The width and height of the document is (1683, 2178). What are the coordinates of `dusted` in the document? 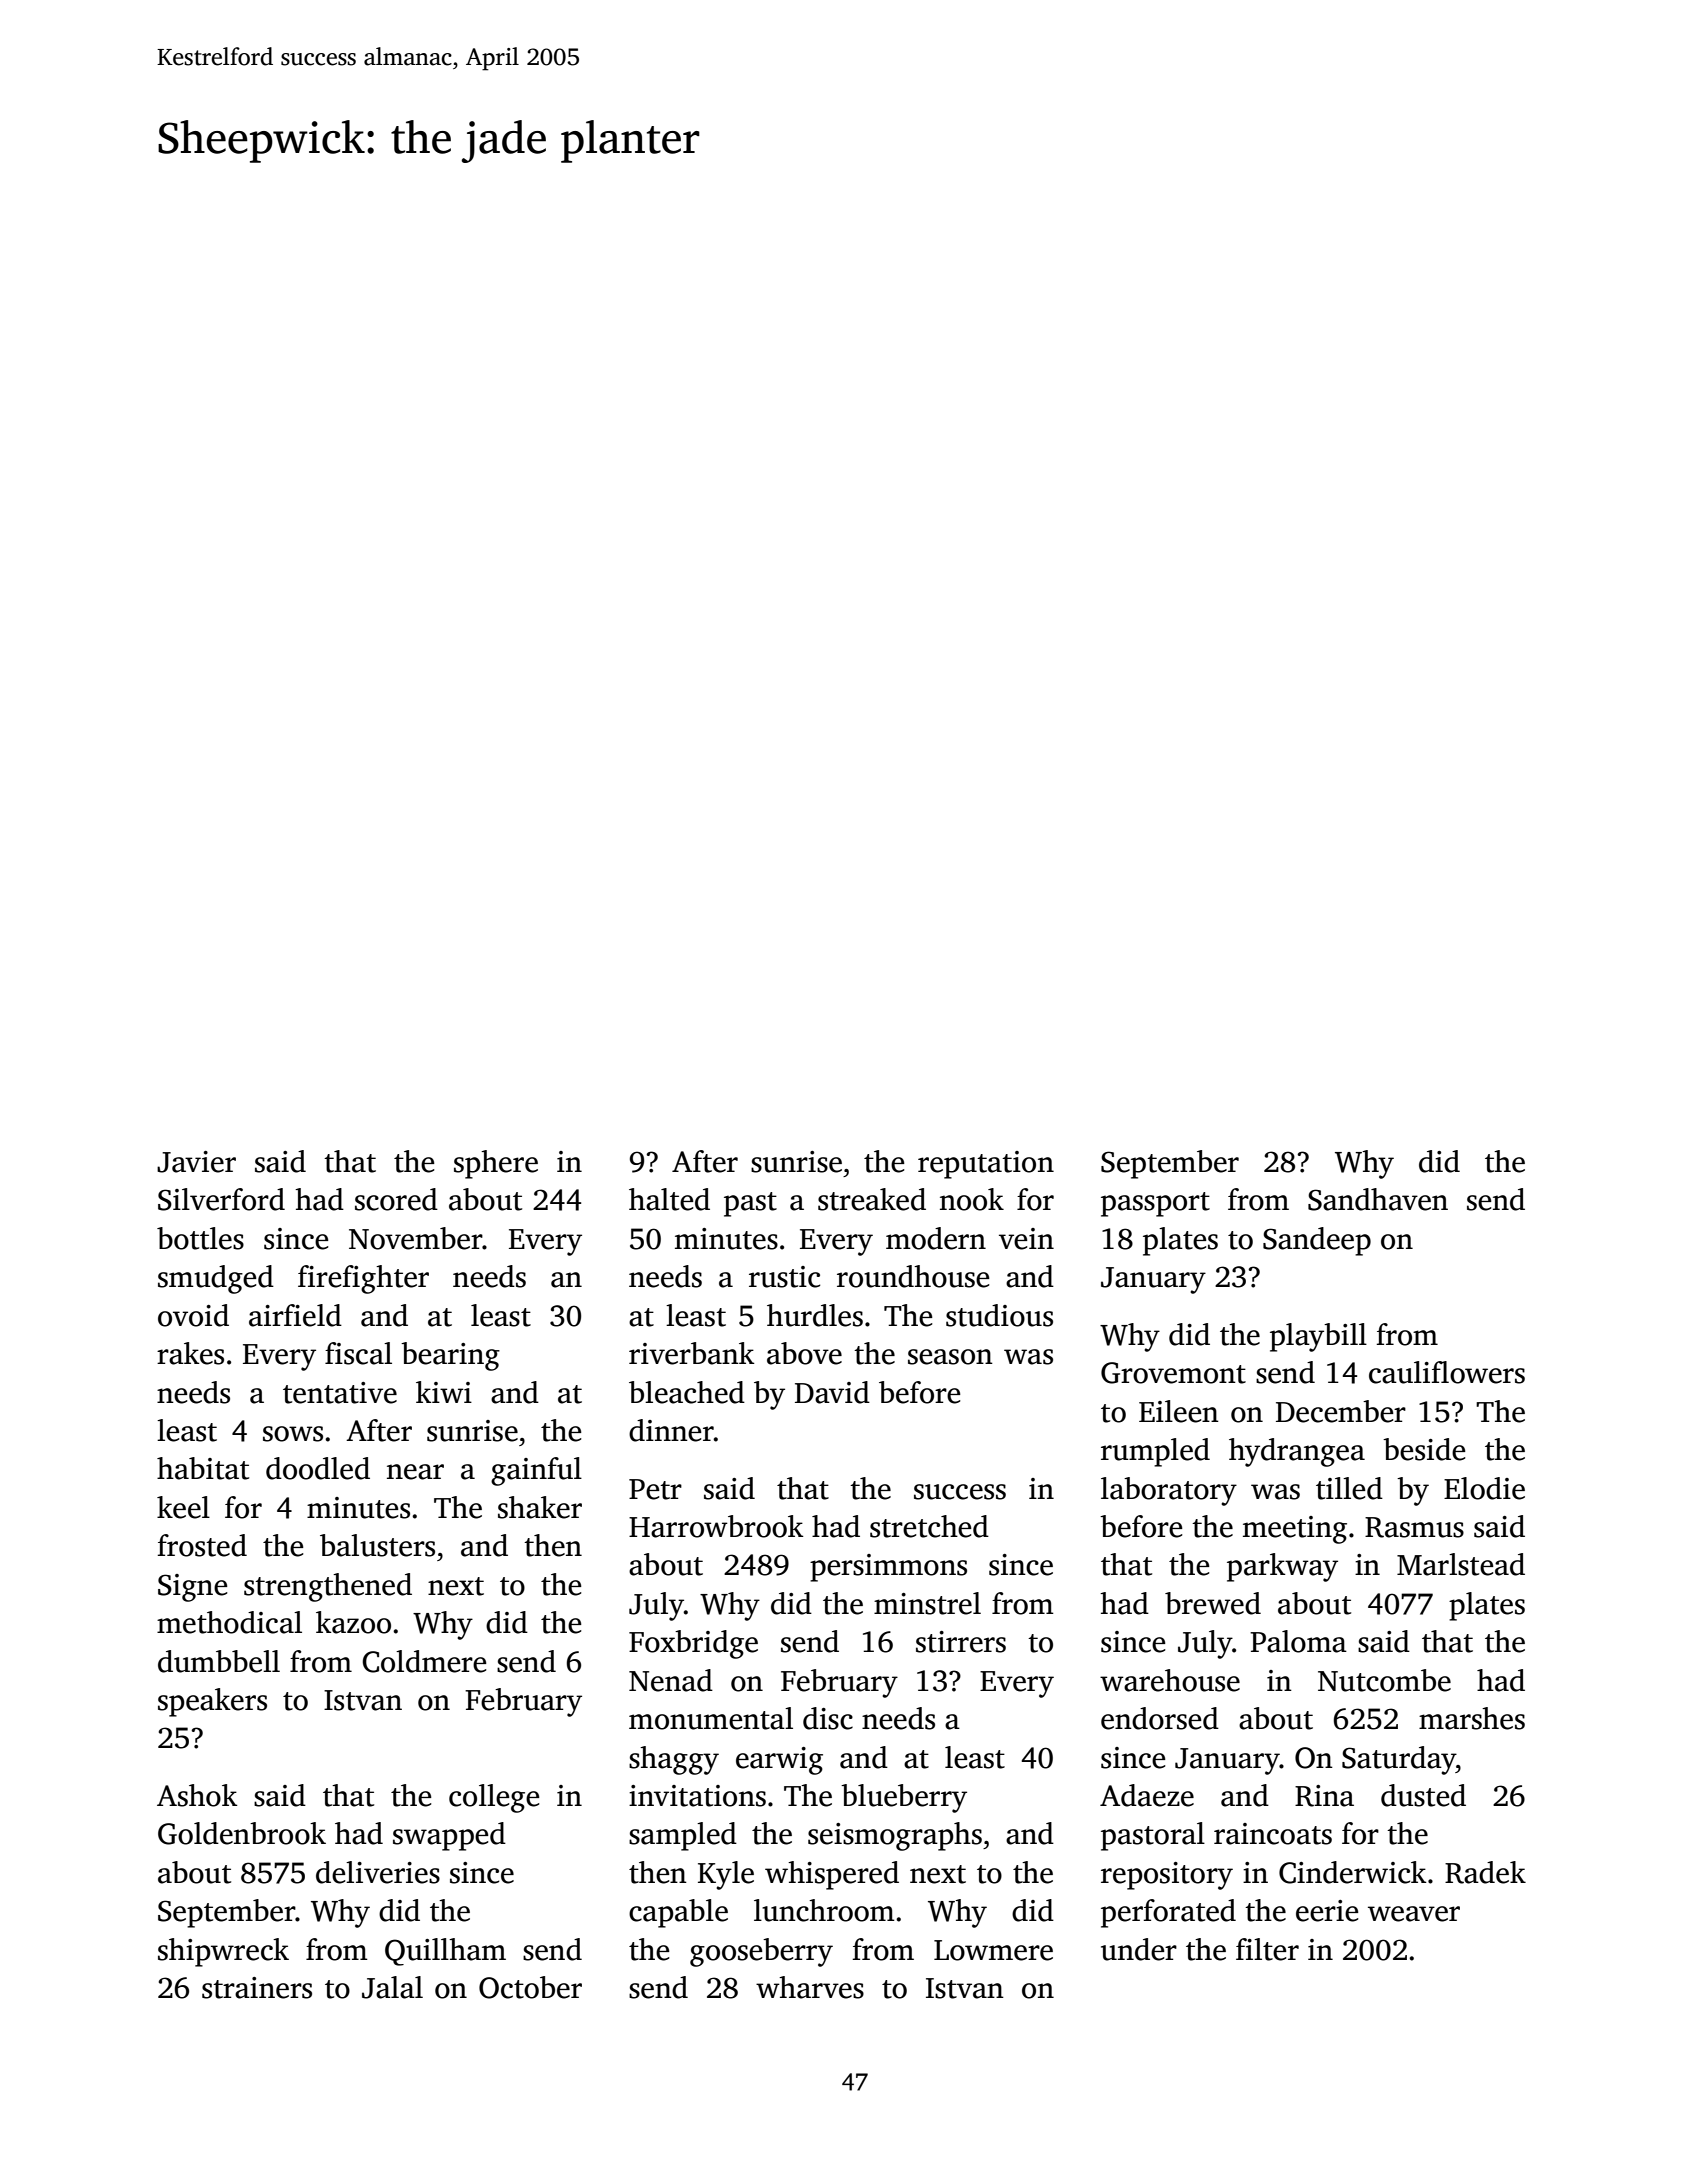 It's located at (1423, 1795).
